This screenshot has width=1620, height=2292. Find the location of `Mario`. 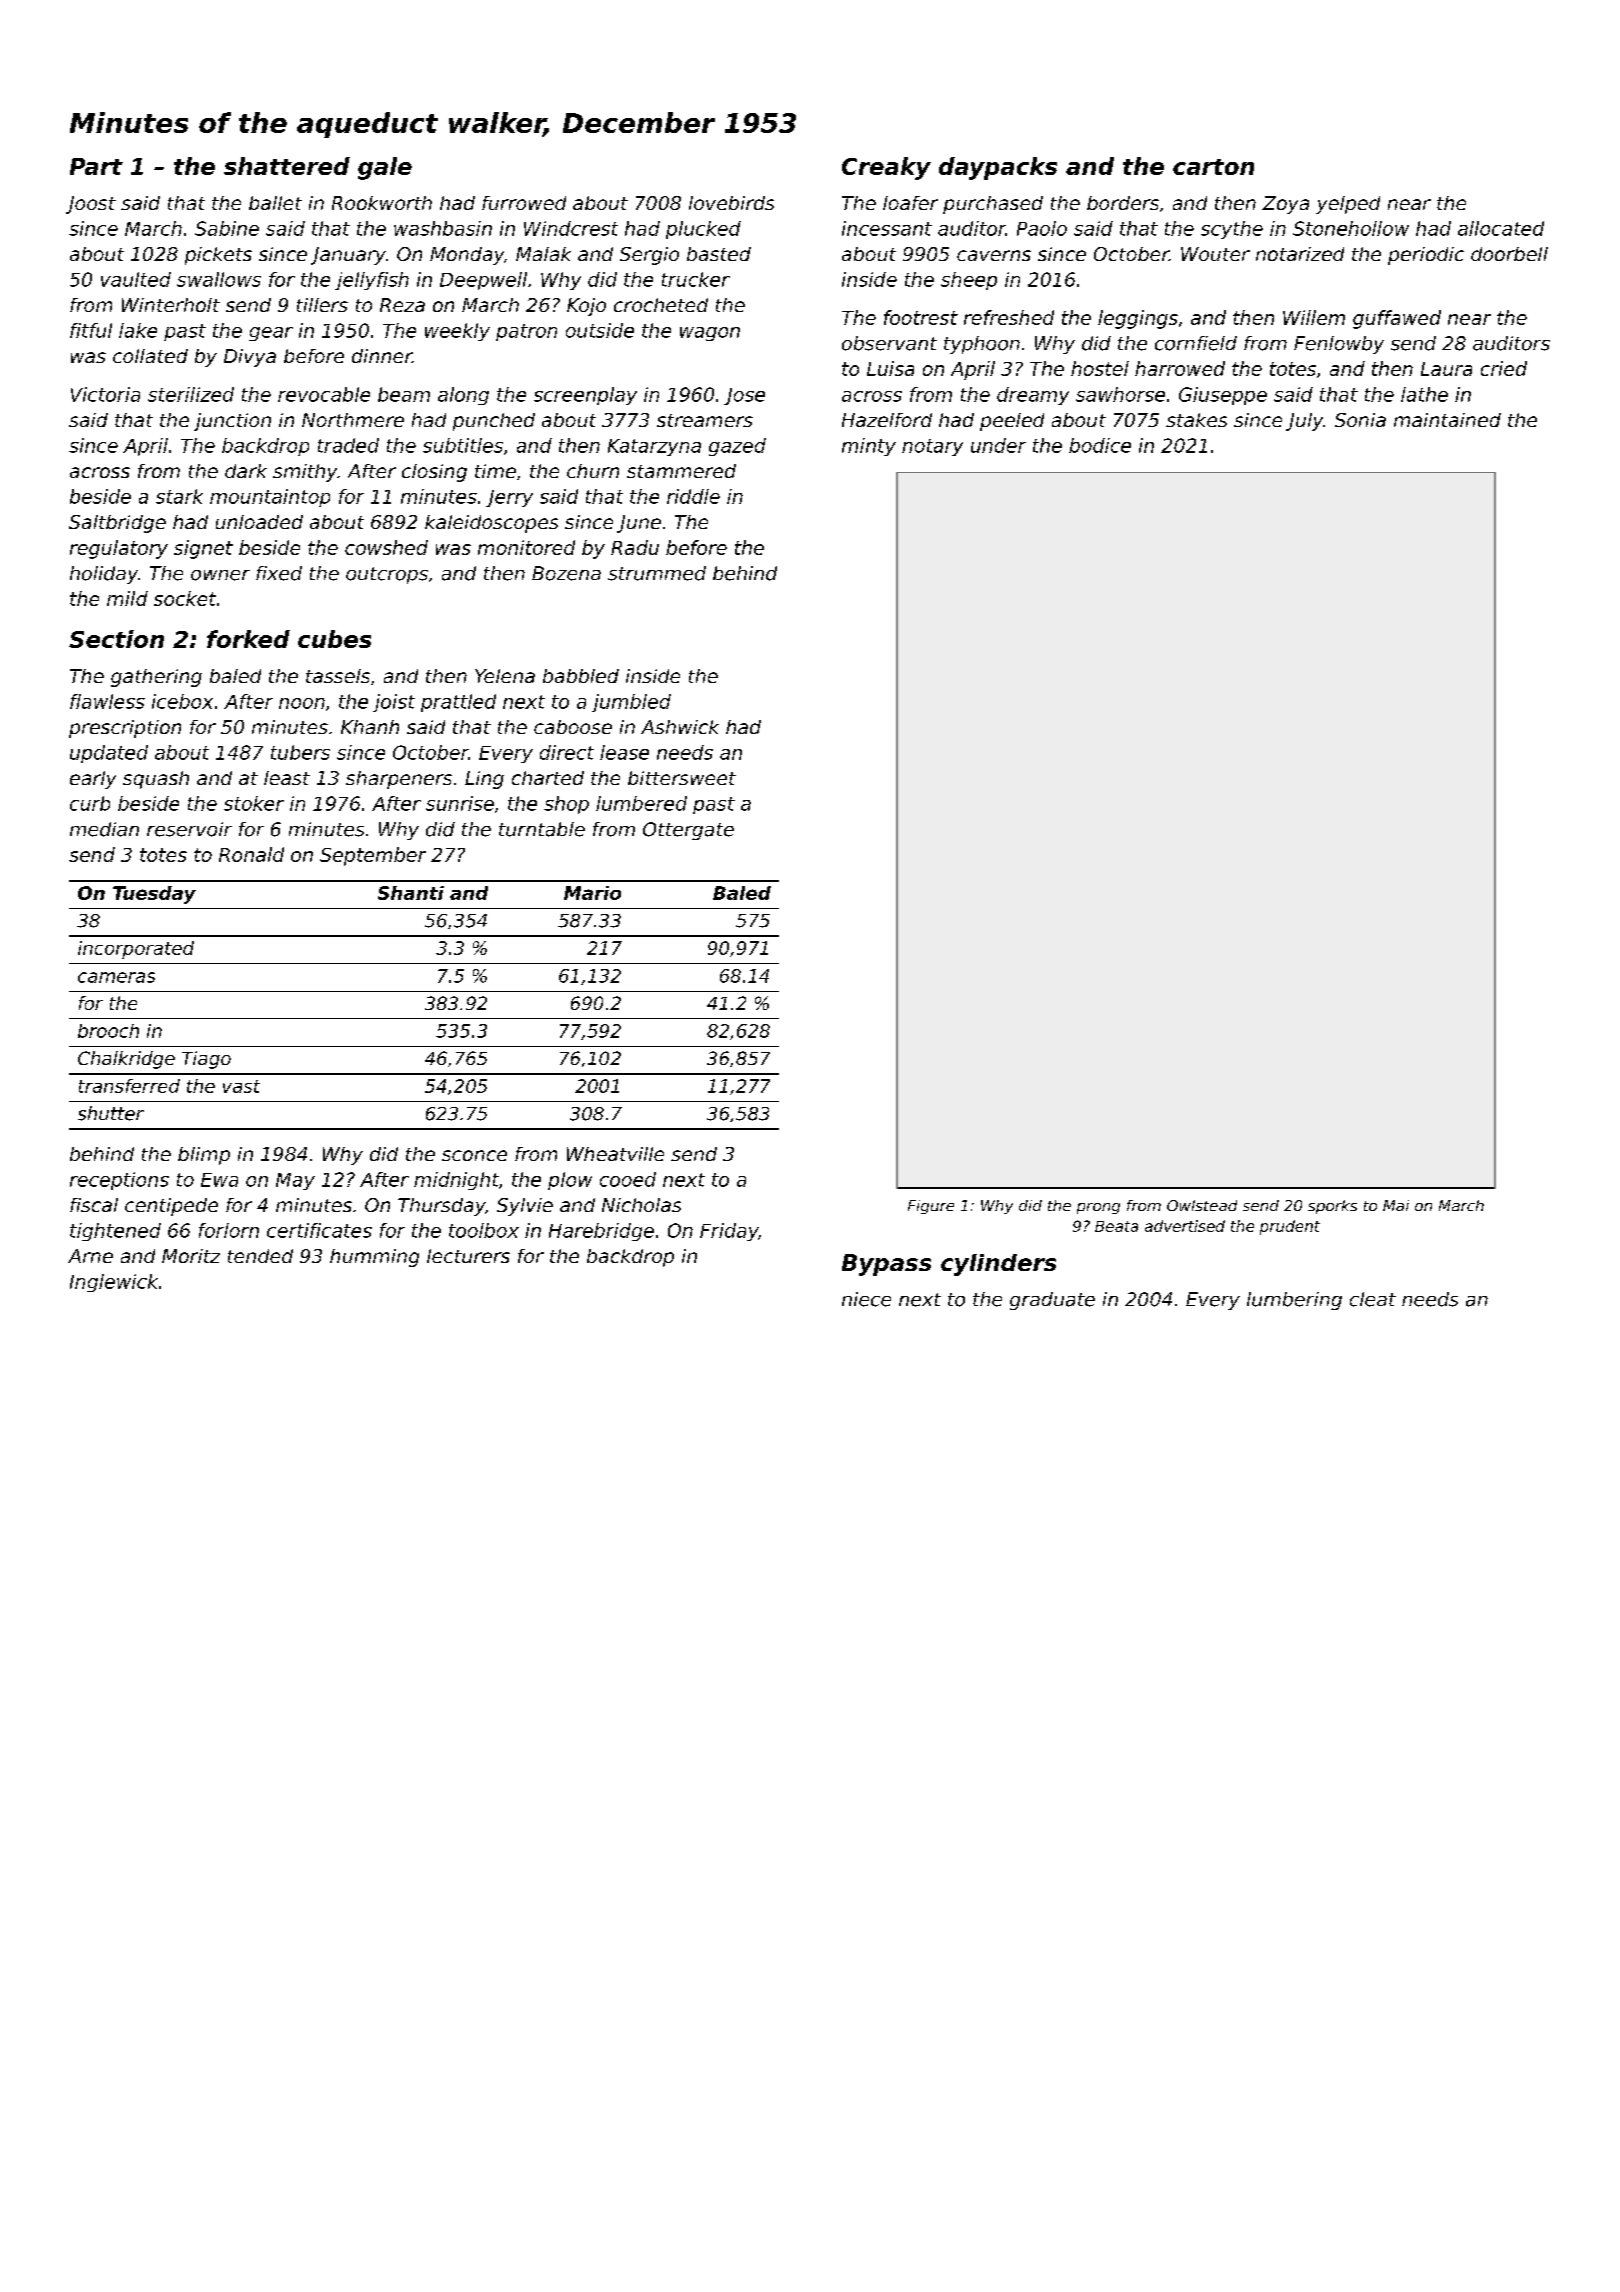

Mario is located at coordinates (592, 893).
